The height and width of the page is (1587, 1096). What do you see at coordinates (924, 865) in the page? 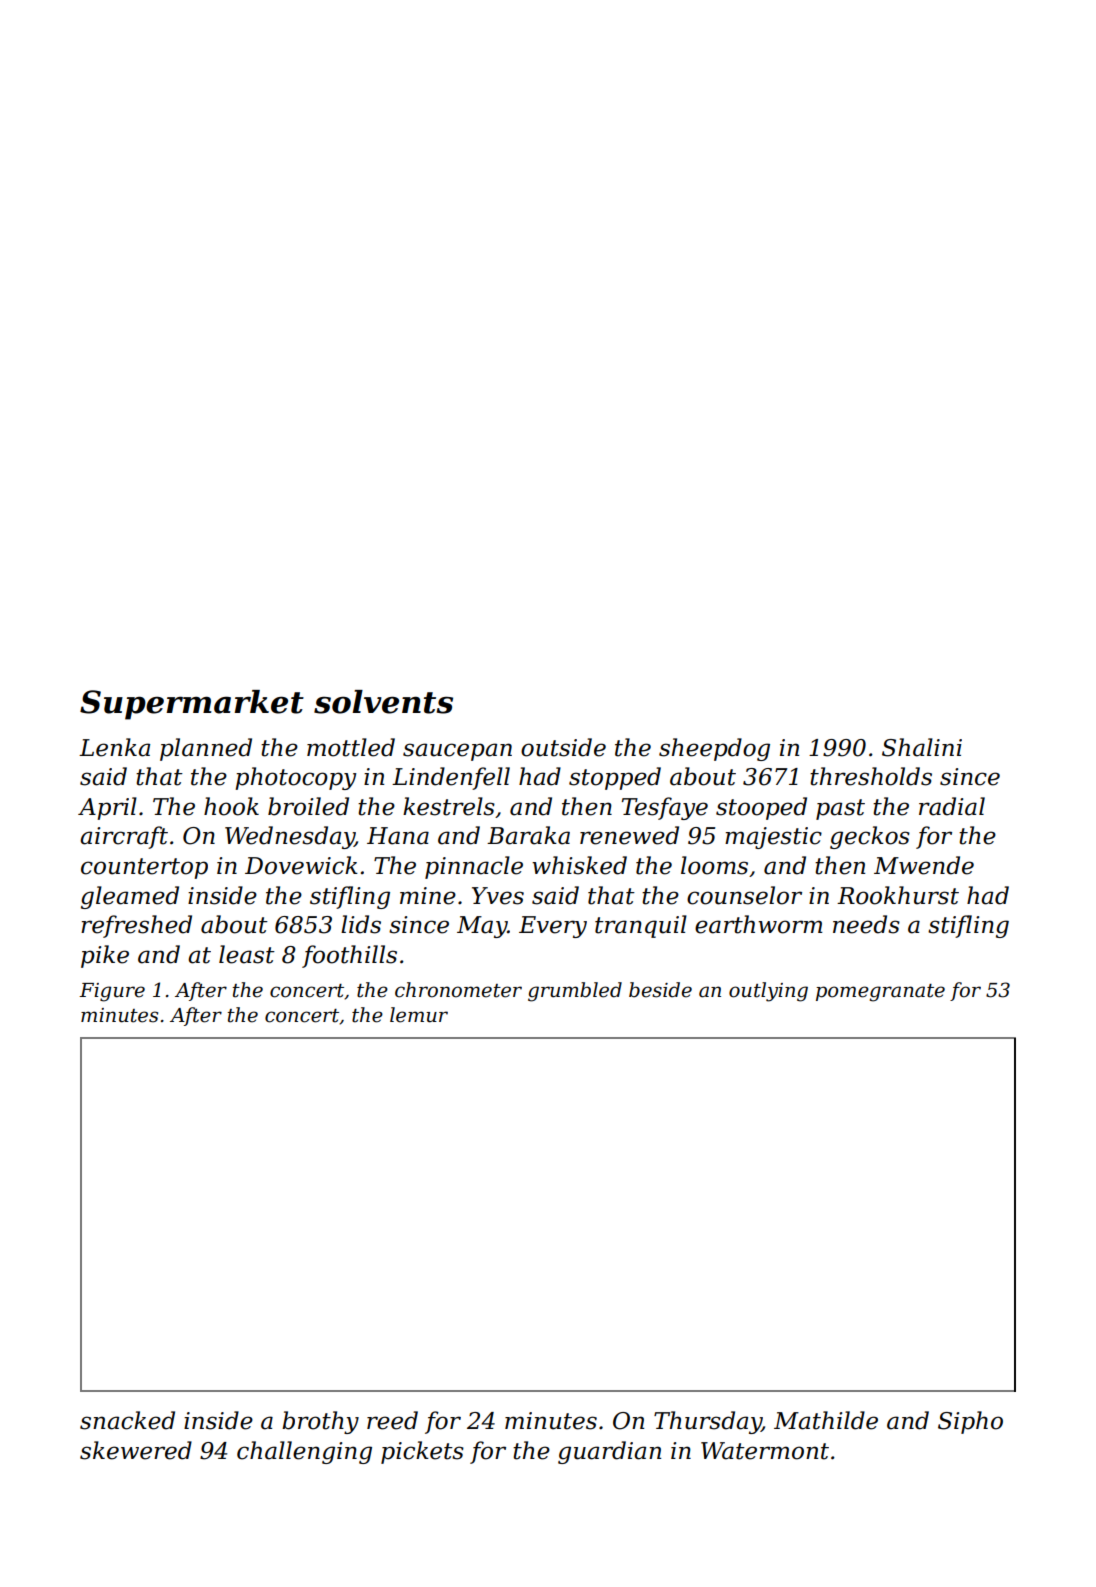
I see `Mwende` at bounding box center [924, 865].
